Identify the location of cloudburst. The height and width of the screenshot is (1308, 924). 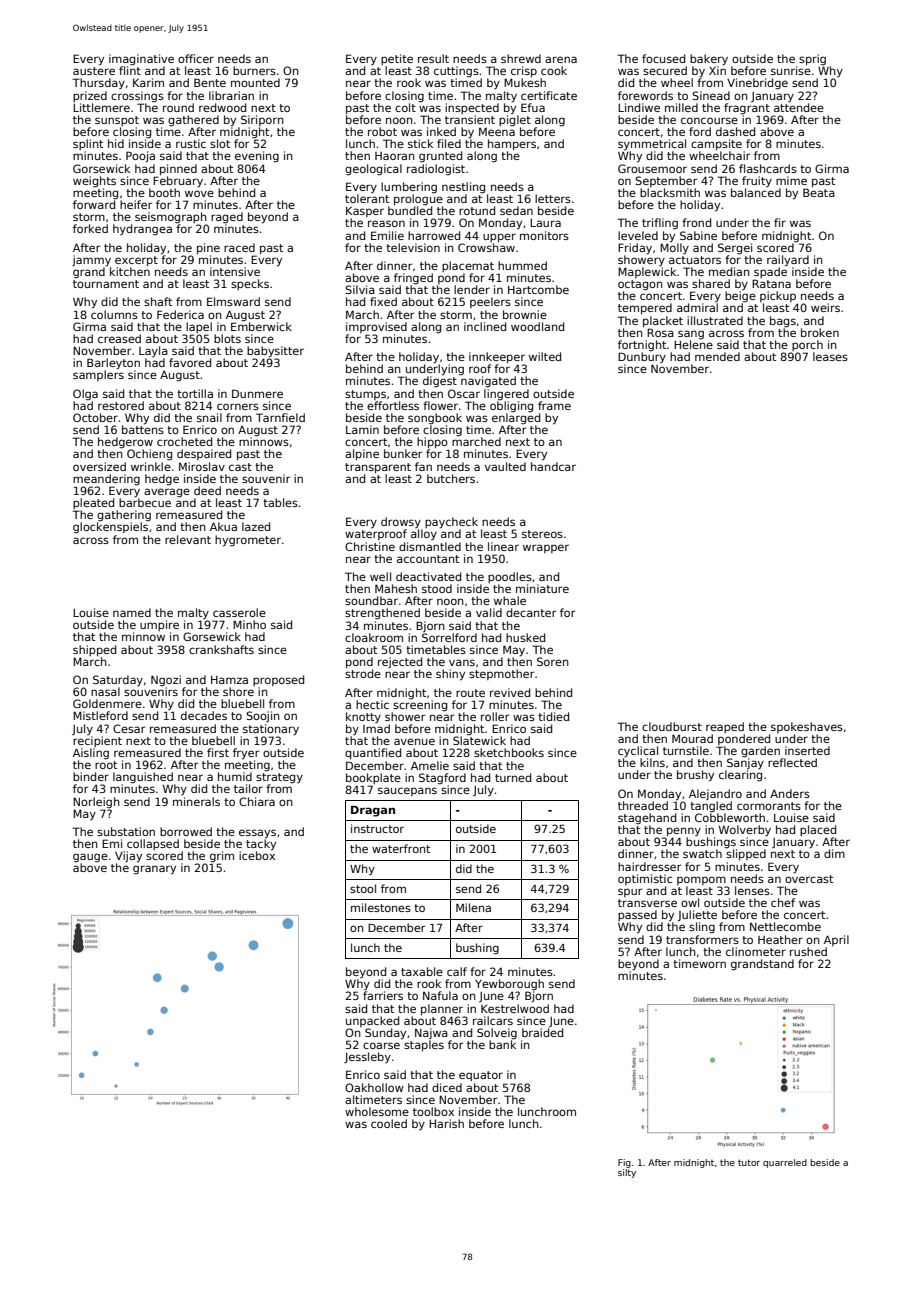
(672, 726).
